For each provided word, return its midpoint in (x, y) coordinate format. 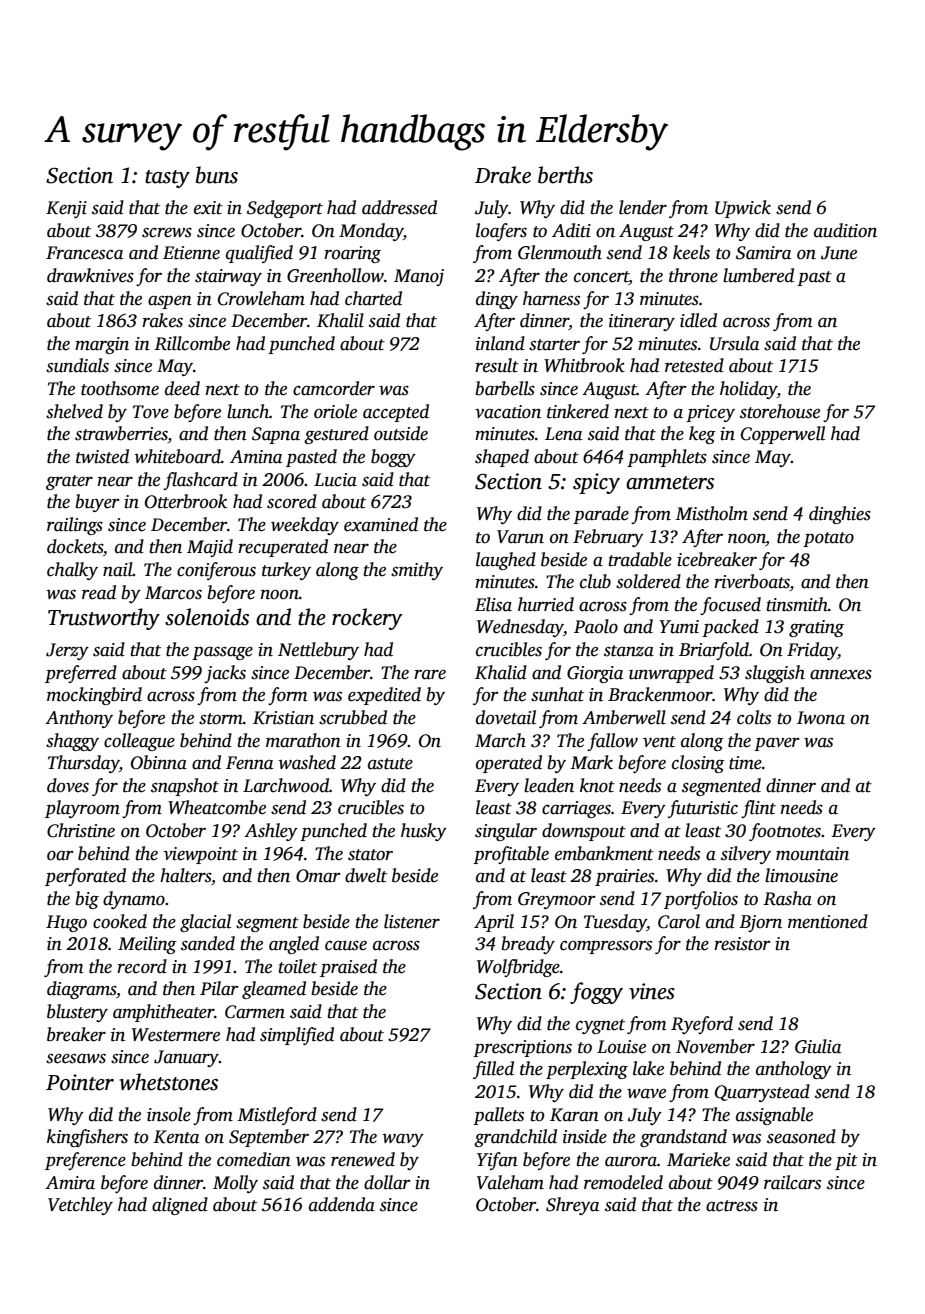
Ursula (734, 343)
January (186, 1058)
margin (102, 345)
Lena (563, 434)
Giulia (818, 1046)
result (497, 365)
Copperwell (783, 435)
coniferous (216, 571)
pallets (498, 1116)
